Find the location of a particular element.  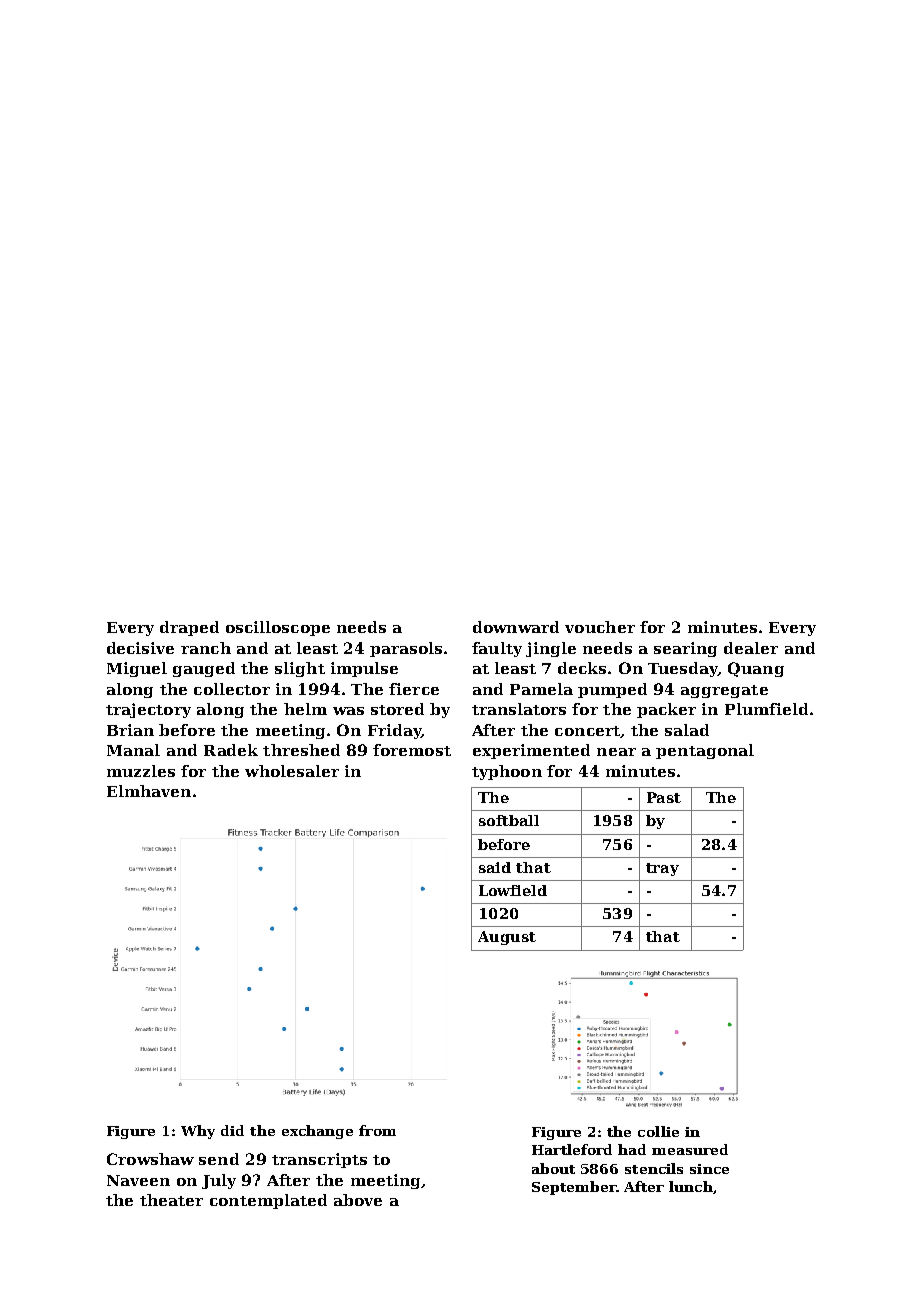

Lowfield is located at coordinates (513, 890).
